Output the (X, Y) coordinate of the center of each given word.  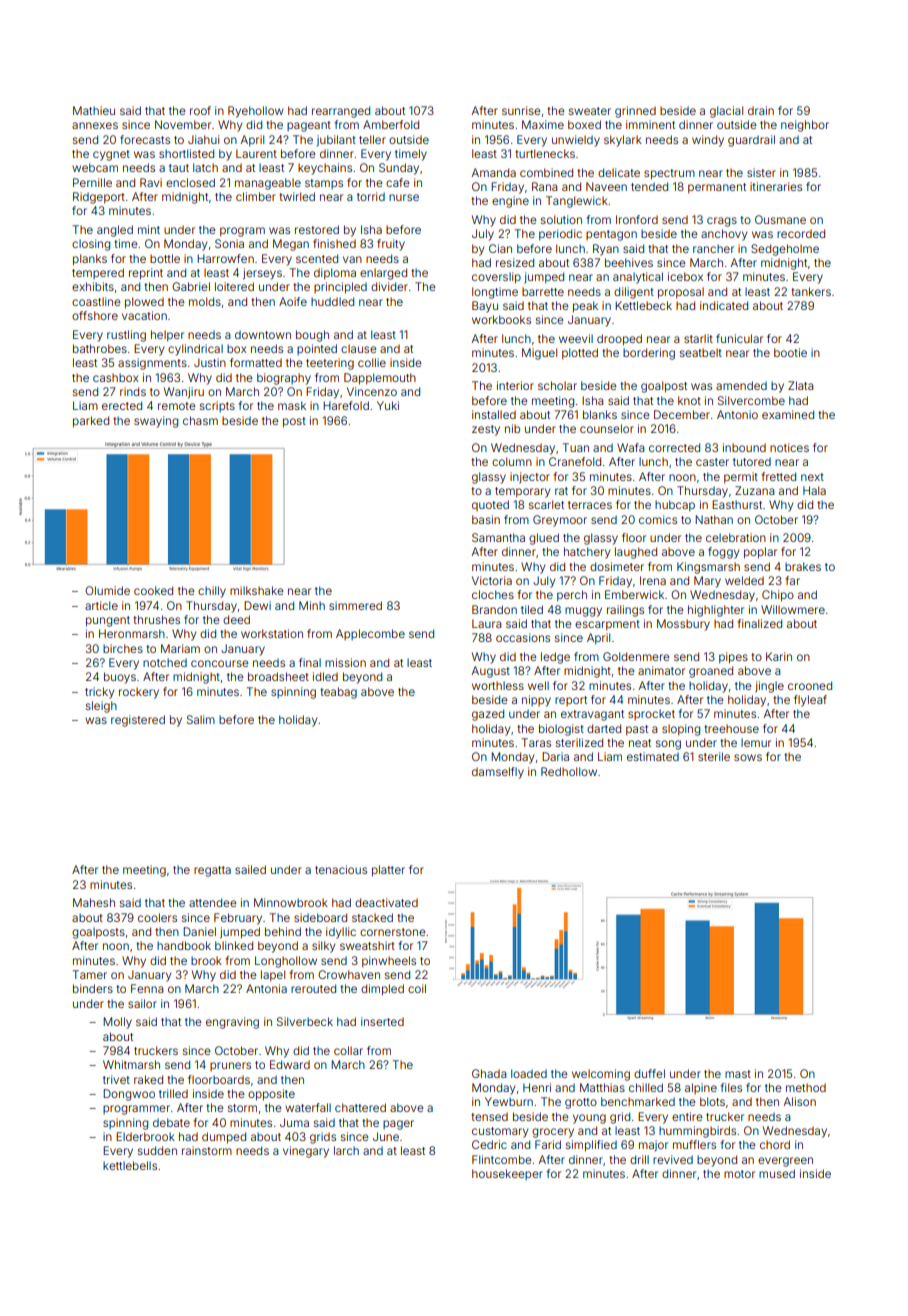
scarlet (546, 504)
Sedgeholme (785, 250)
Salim (201, 719)
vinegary (306, 1152)
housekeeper (507, 1174)
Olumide (107, 590)
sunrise (521, 110)
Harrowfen (225, 258)
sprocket (651, 714)
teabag (338, 693)
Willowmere (793, 609)
